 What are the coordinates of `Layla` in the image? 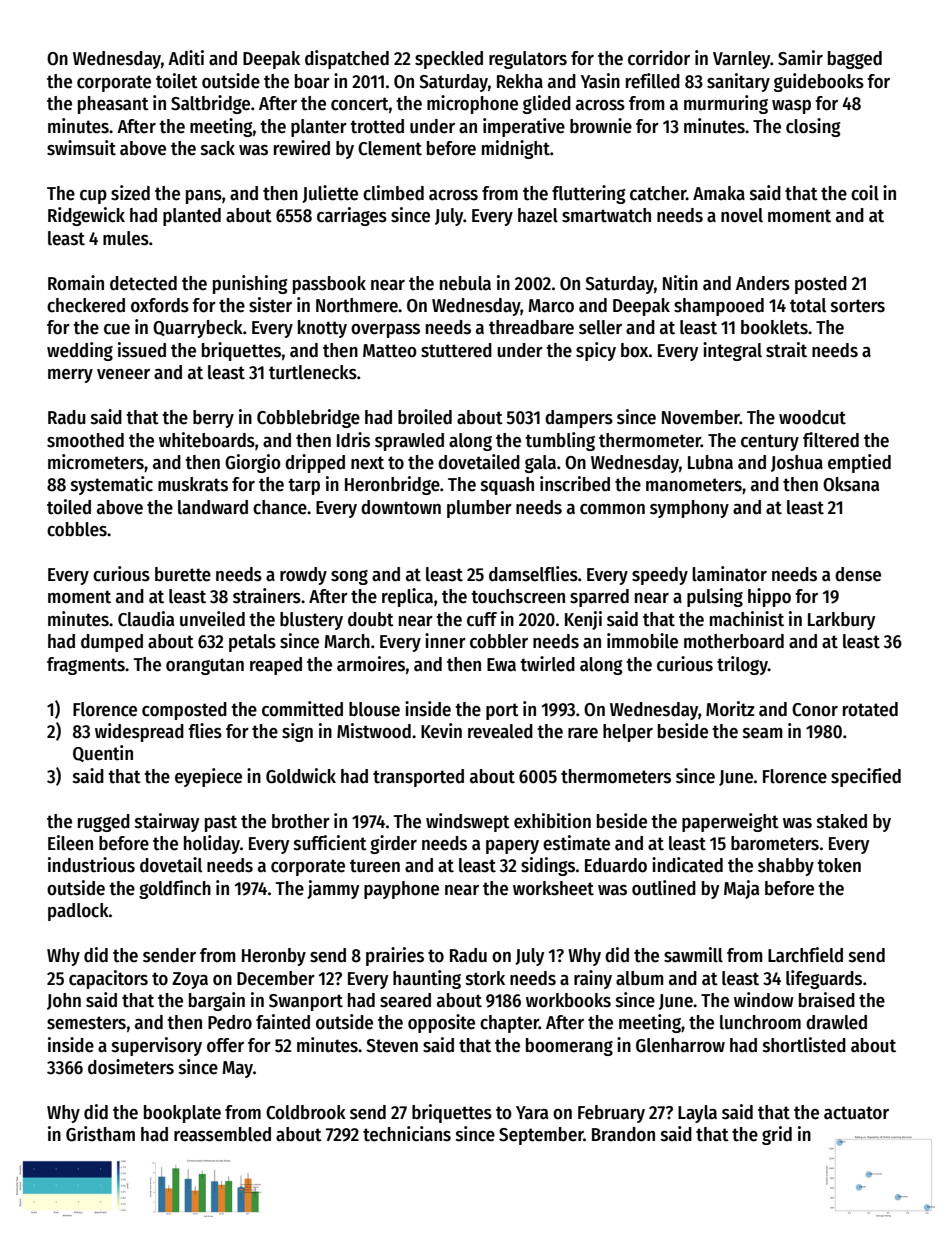 It's located at (697, 1114).
